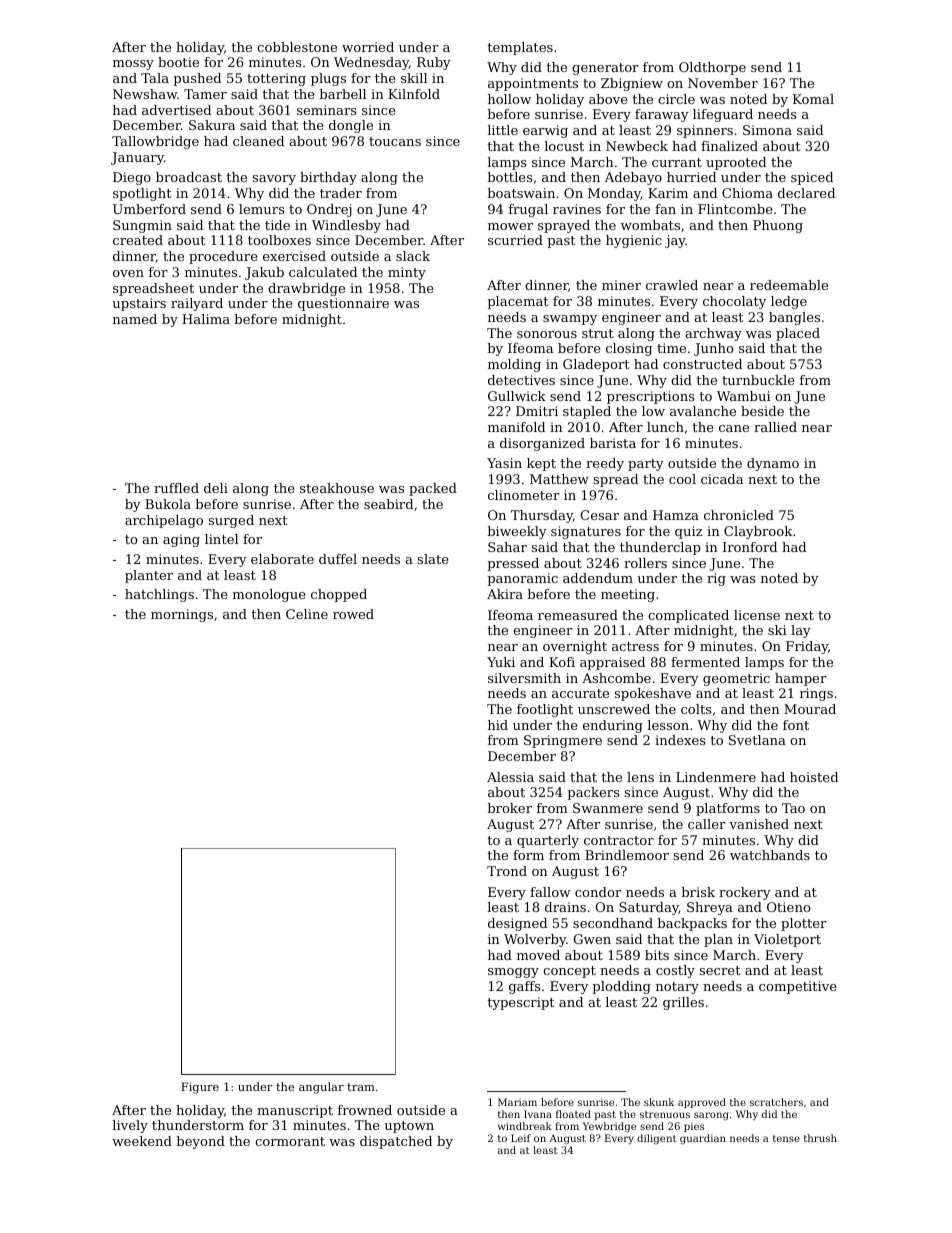 The width and height of the screenshot is (952, 1233). Describe the element at coordinates (757, 615) in the screenshot. I see `license` at that location.
